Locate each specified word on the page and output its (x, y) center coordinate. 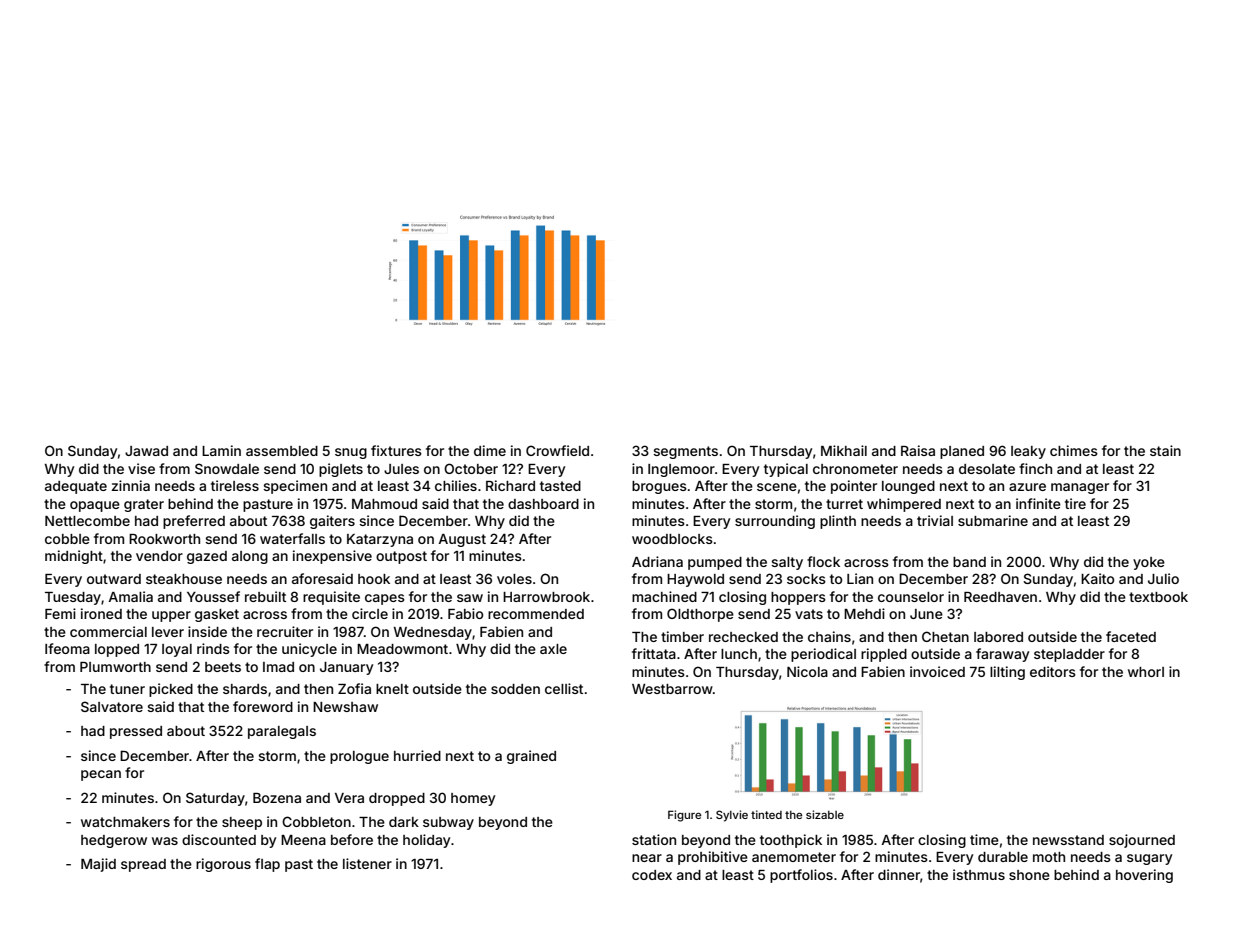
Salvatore (112, 706)
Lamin (221, 450)
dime (490, 450)
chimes (1074, 450)
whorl (1146, 672)
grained (531, 757)
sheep (242, 823)
